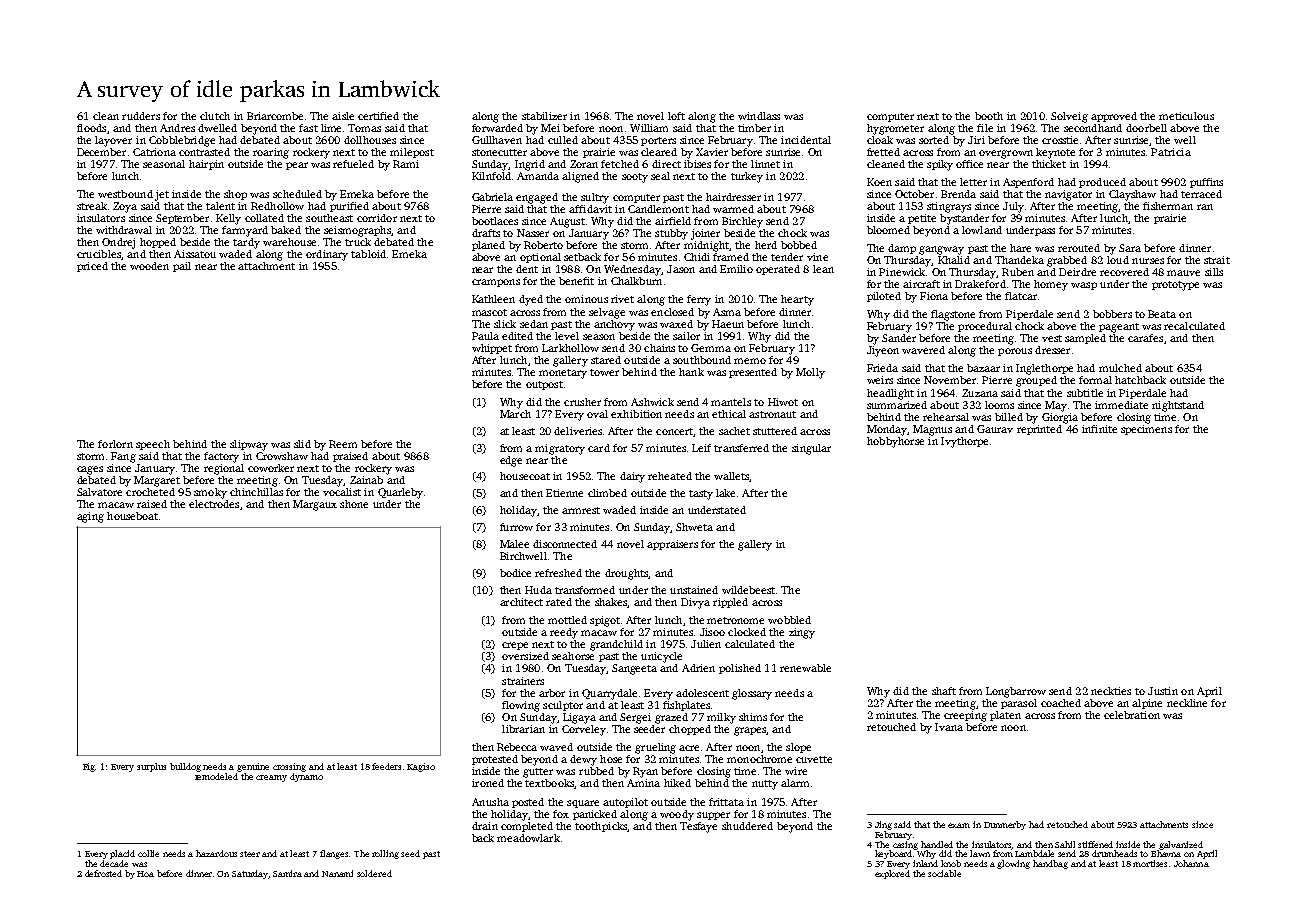 The image size is (1308, 924). Describe the element at coordinates (115, 444) in the screenshot. I see `forlorn` at that location.
